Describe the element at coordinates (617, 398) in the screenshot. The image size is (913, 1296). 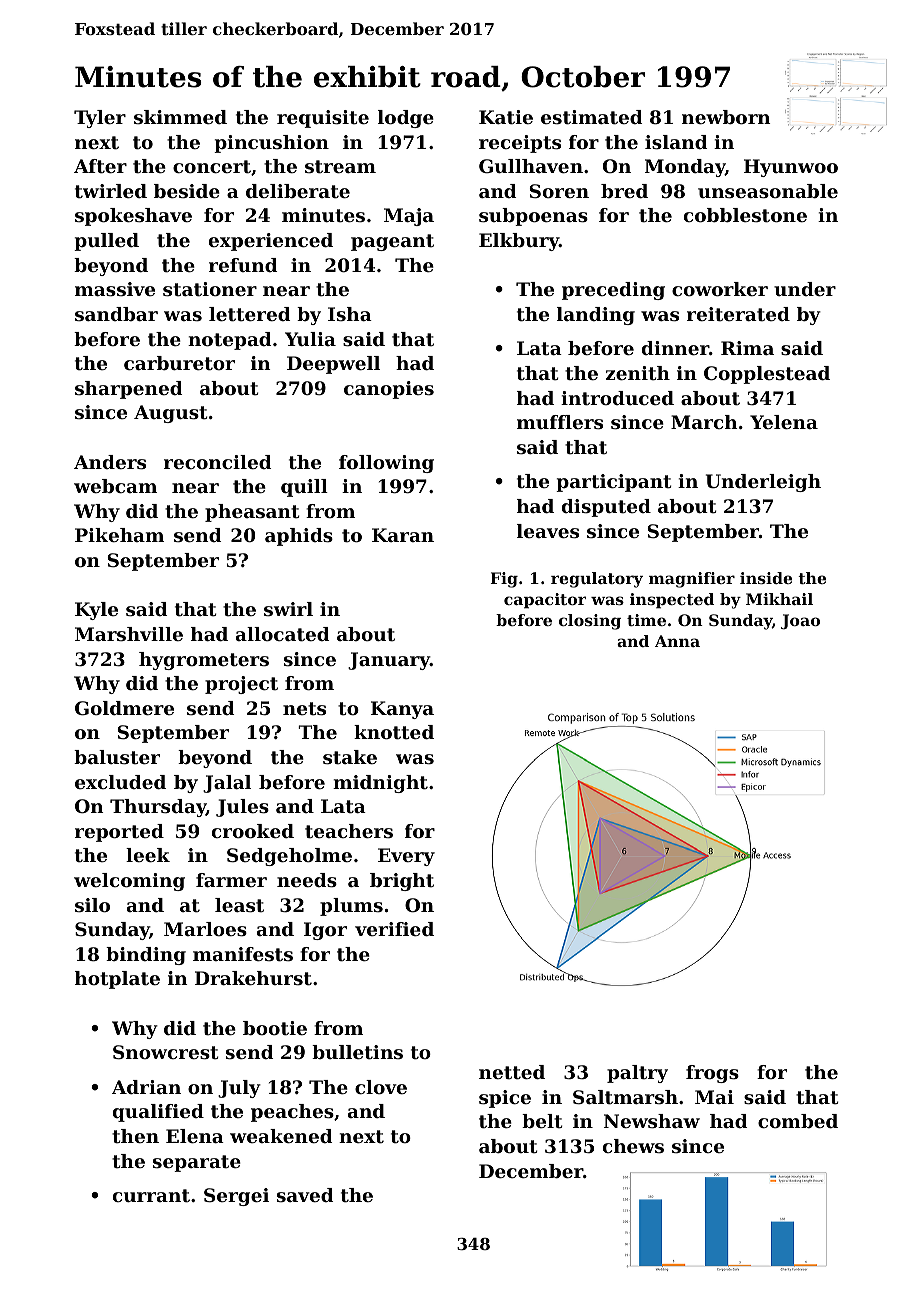
I see `introduced` at that location.
